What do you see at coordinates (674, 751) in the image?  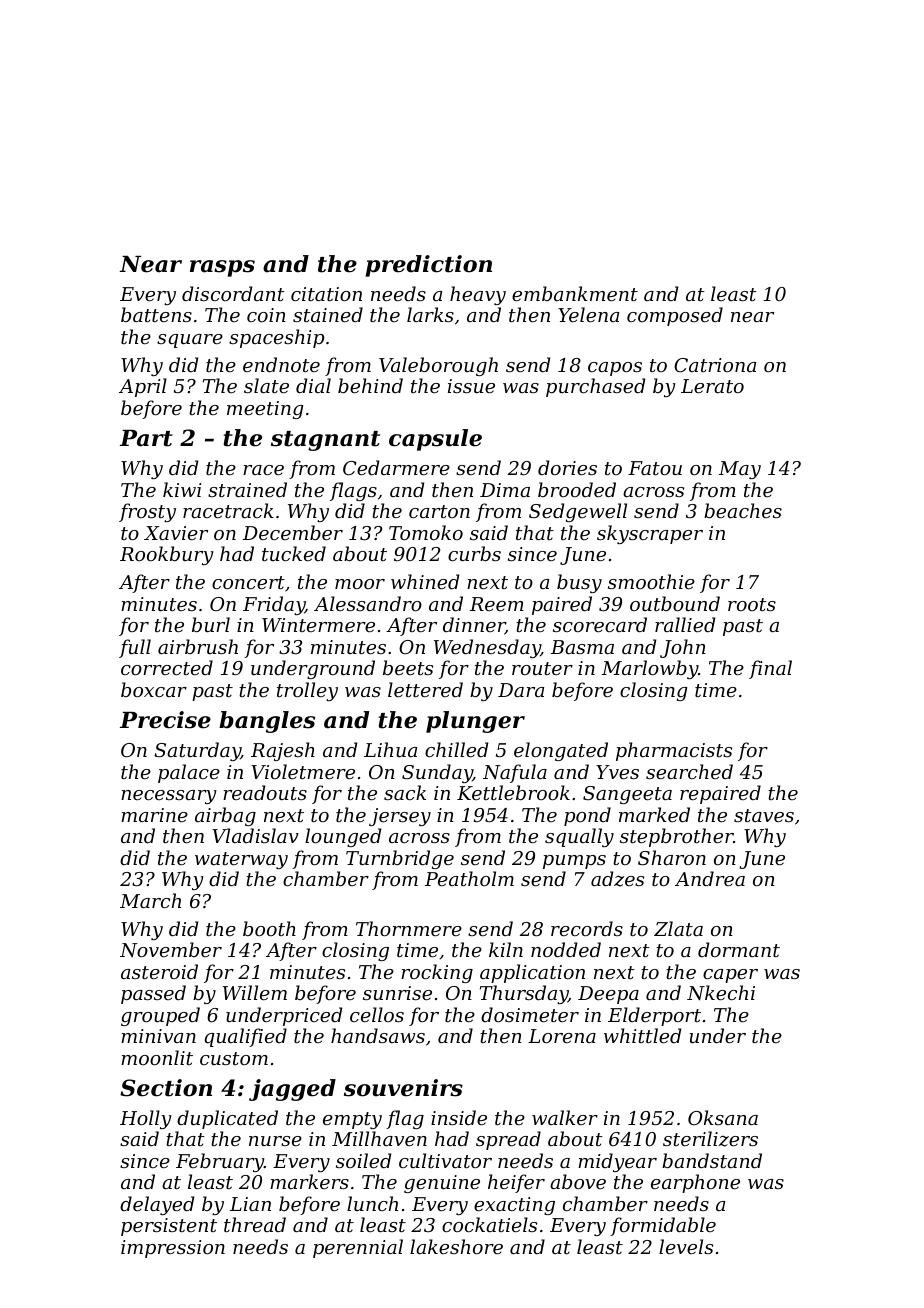 I see `pharmacists` at bounding box center [674, 751].
